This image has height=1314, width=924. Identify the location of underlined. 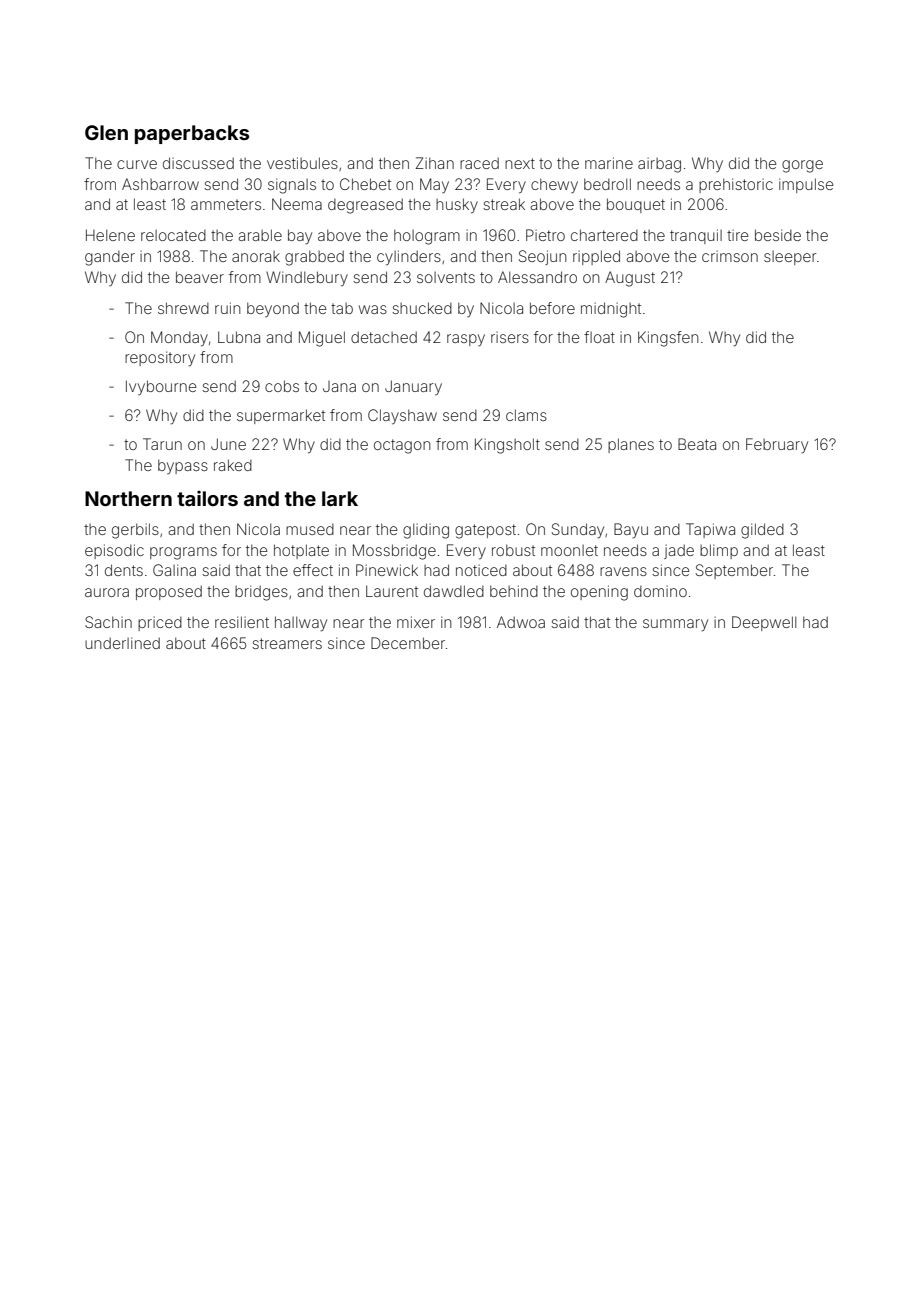
(122, 643).
